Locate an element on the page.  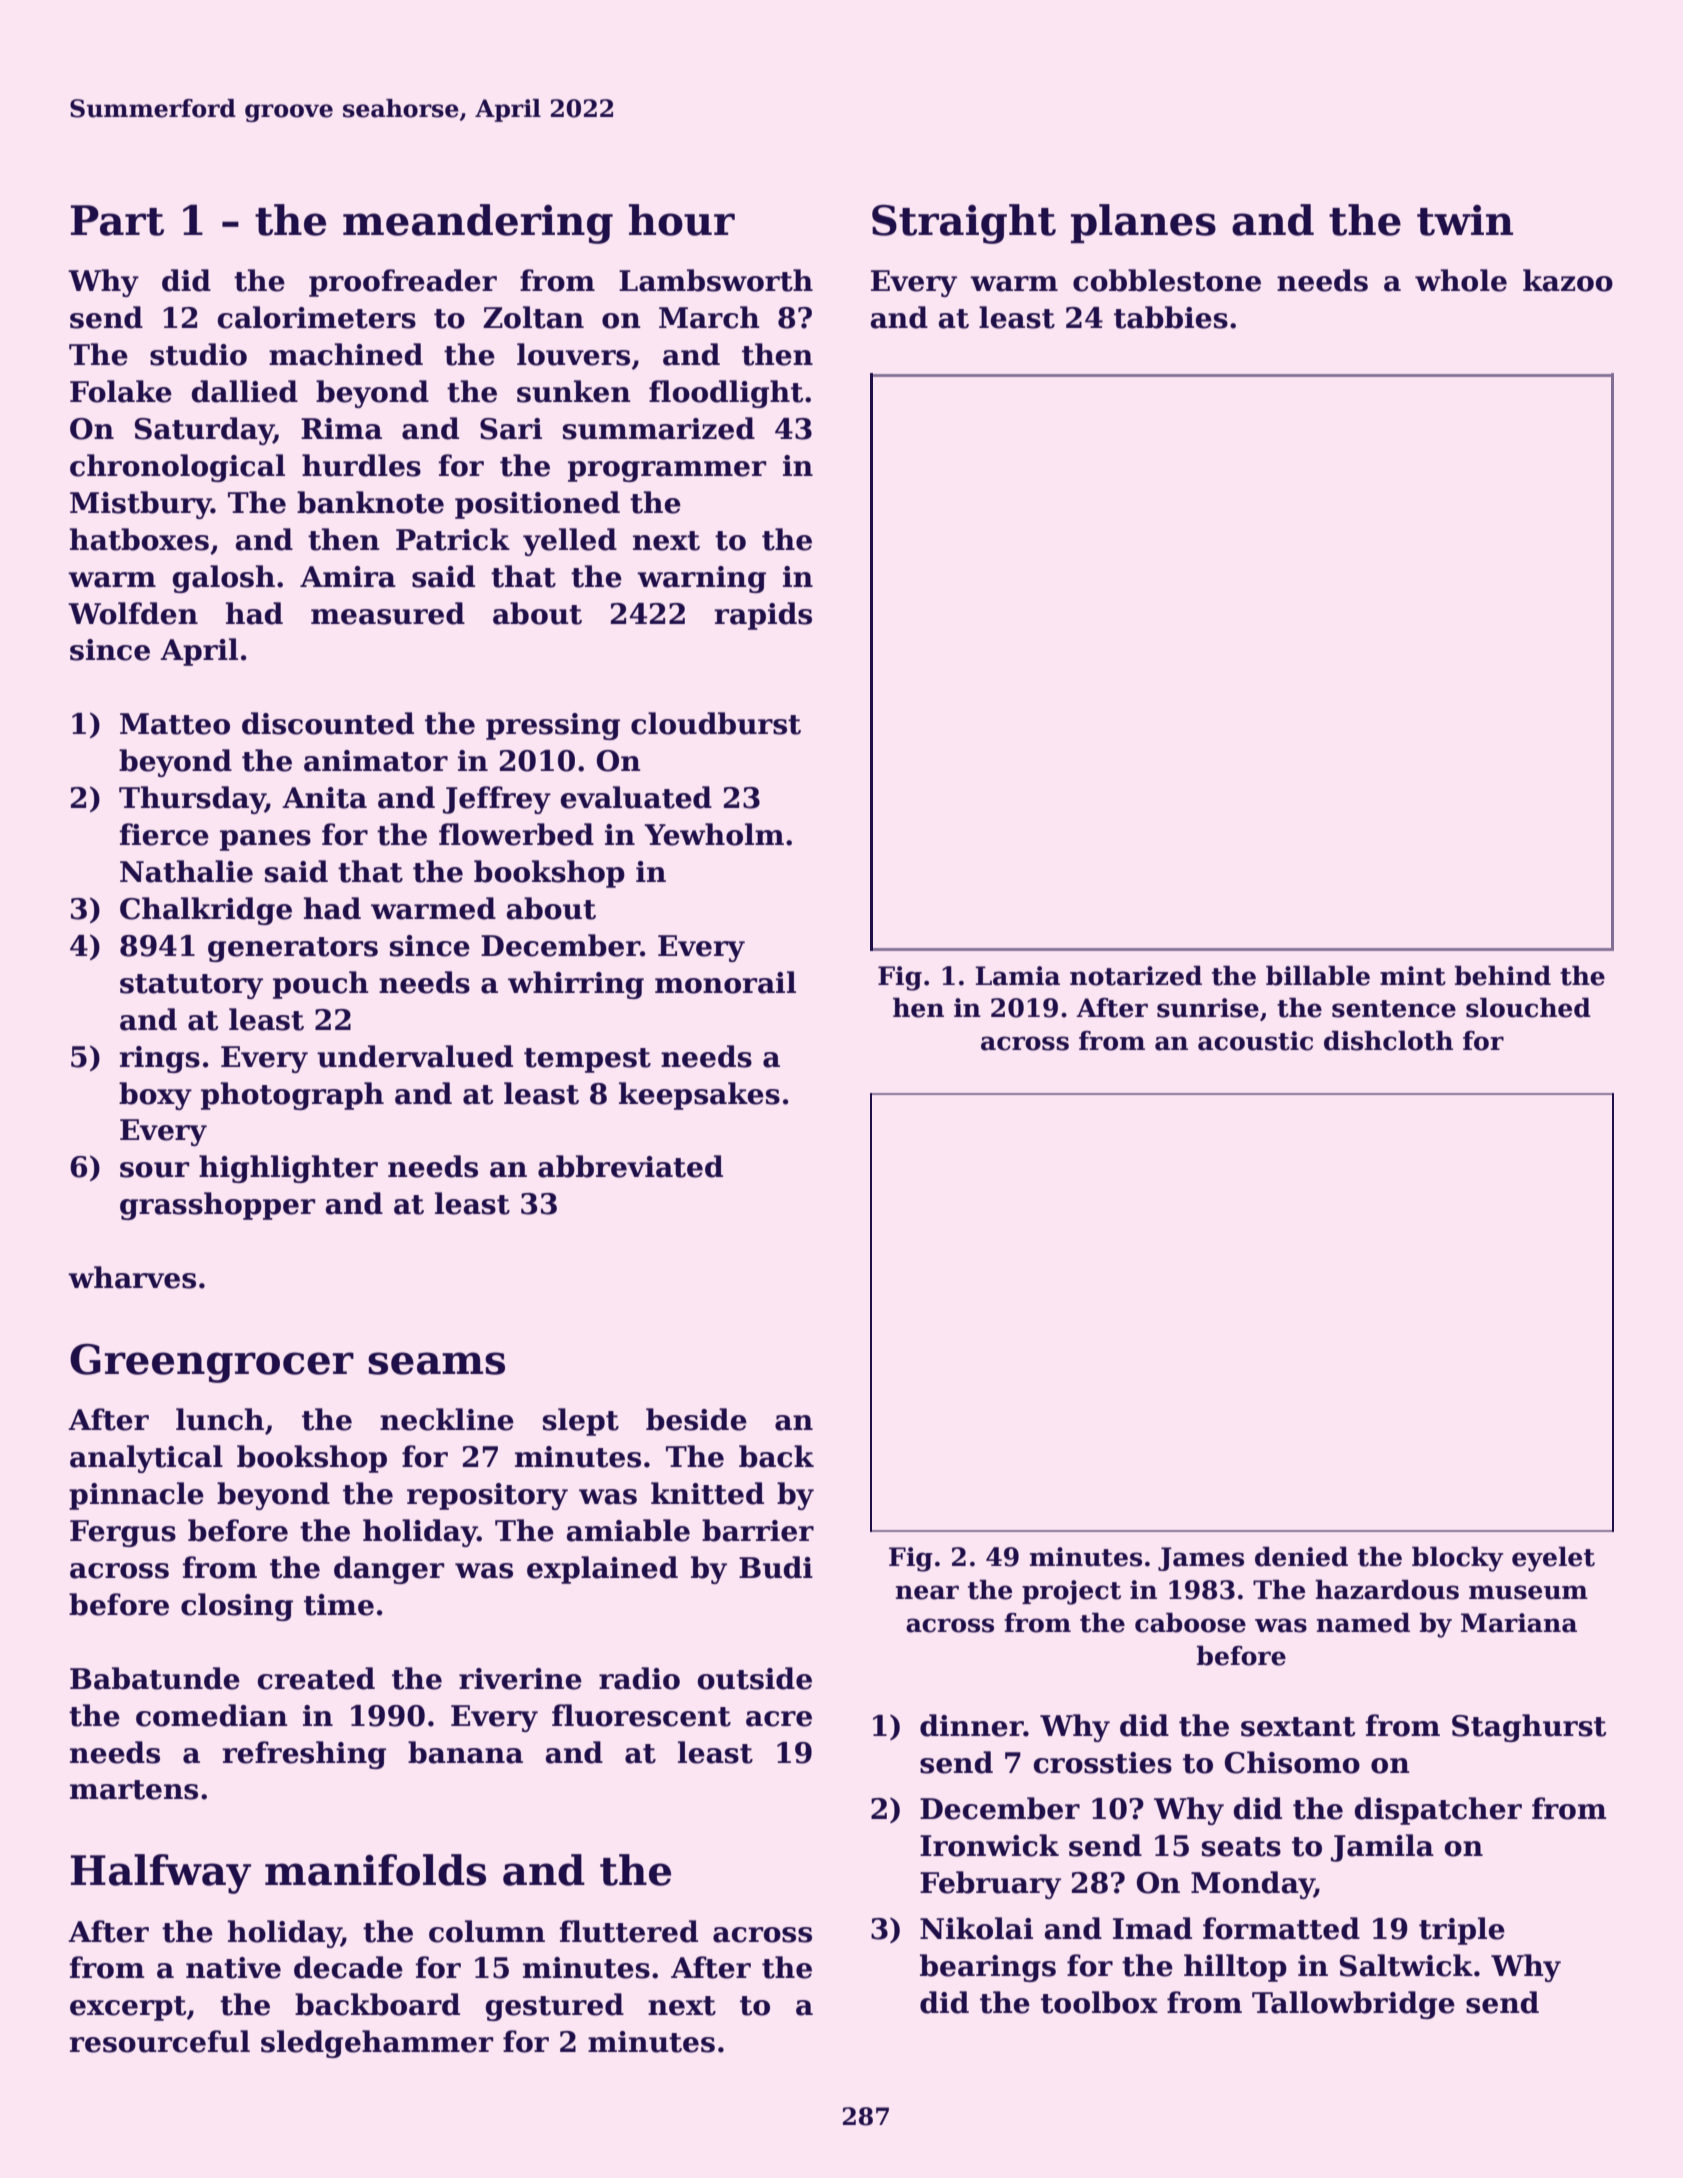
Tallowbridge is located at coordinates (1353, 2005).
